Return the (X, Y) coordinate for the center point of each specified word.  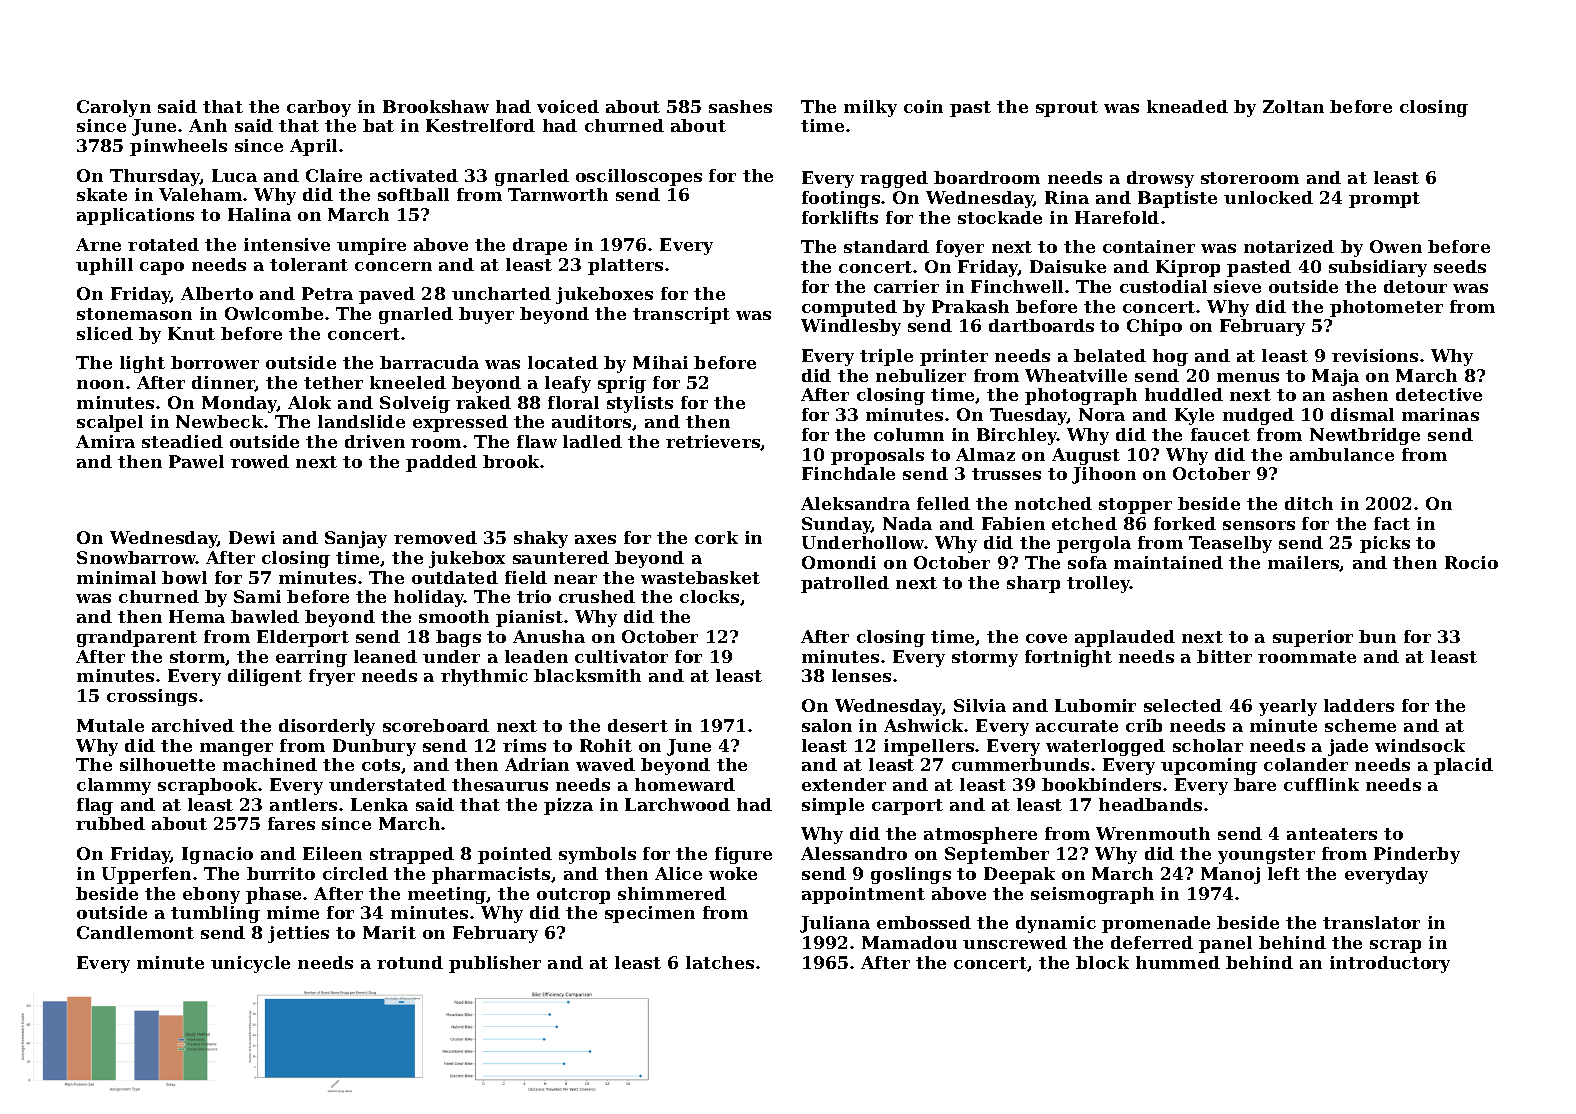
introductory (1390, 964)
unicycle (250, 964)
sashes (740, 106)
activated (414, 175)
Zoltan (1293, 106)
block (1102, 962)
